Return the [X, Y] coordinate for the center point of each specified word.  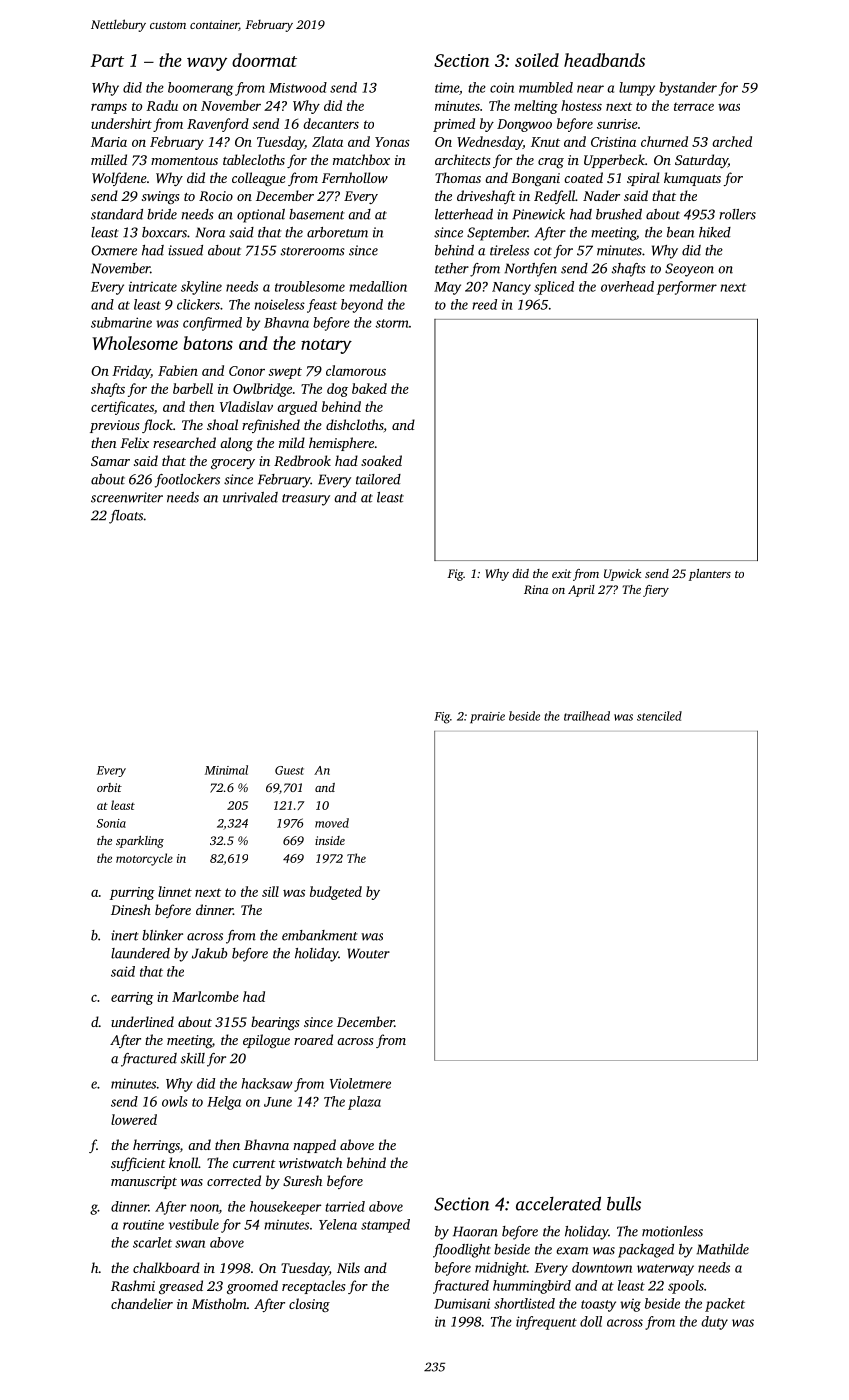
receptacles [314, 1287]
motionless [672, 1231]
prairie [487, 717]
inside [330, 840]
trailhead [587, 716]
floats [126, 517]
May [447, 288]
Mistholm [219, 1303]
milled [109, 159]
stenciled [659, 716]
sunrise [617, 124]
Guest [289, 770]
